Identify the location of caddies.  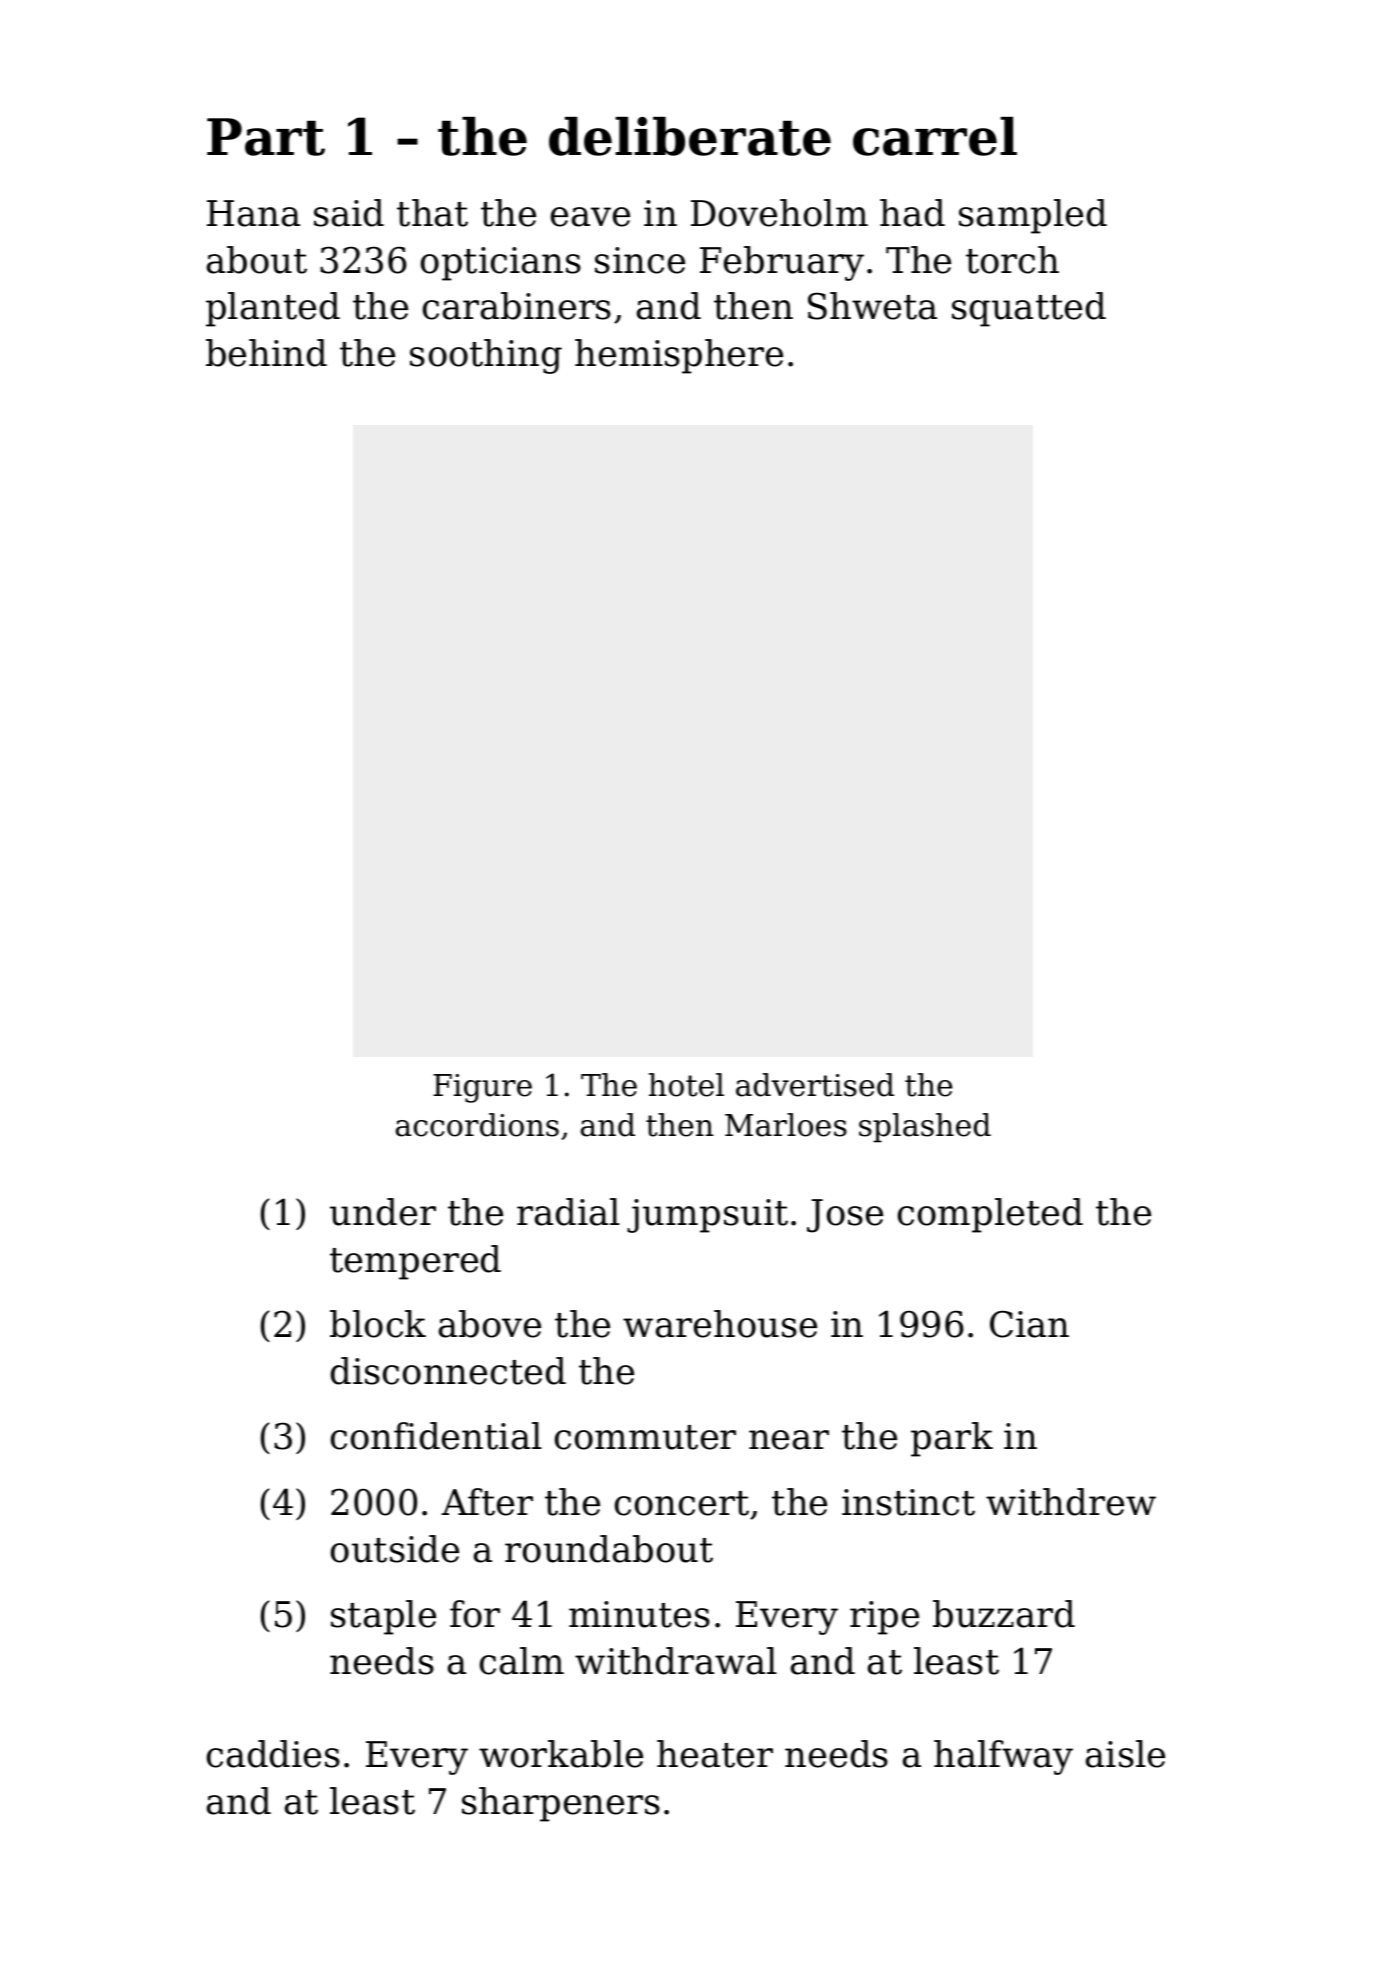
(273, 1754).
